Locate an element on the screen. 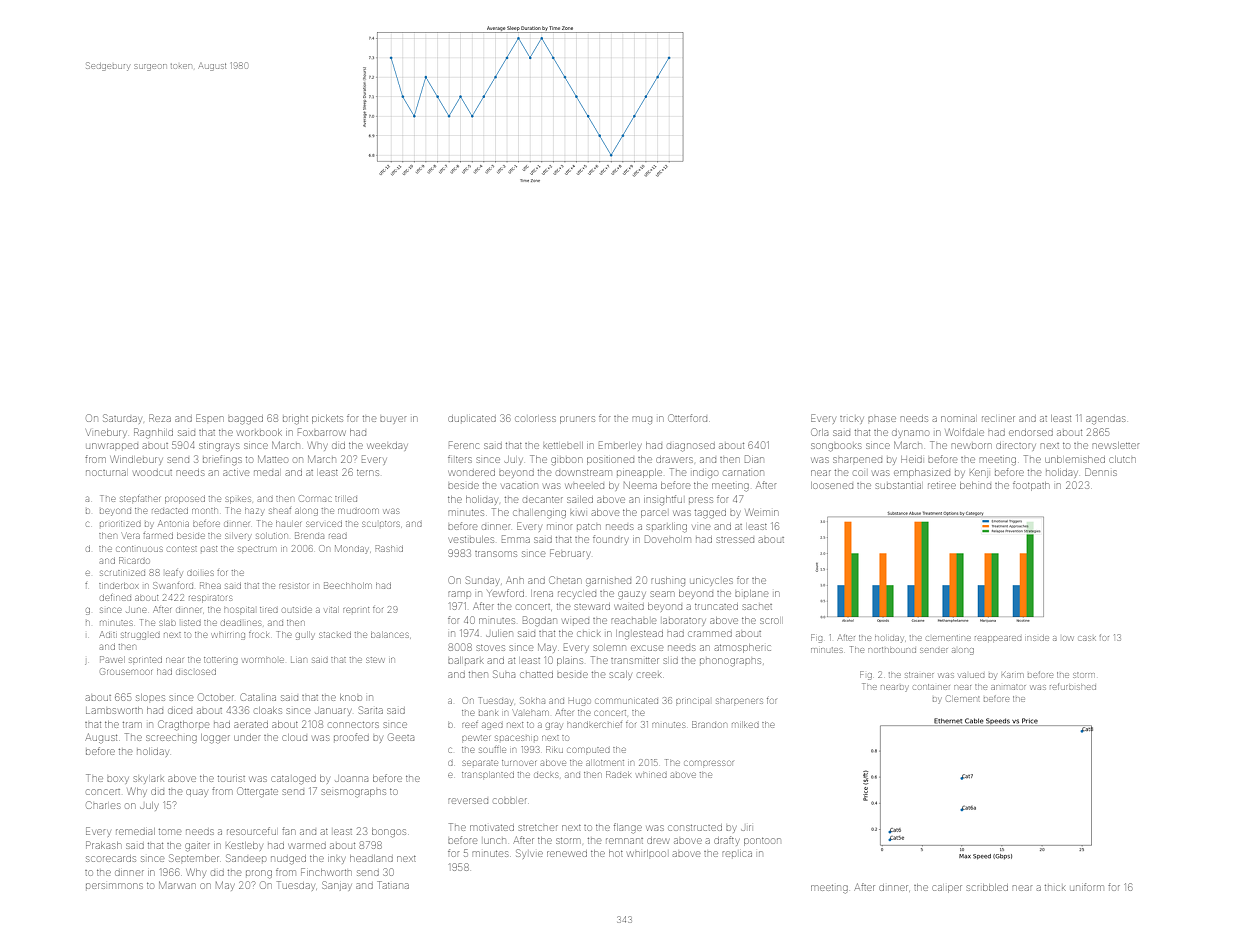  motivated is located at coordinates (492, 828).
